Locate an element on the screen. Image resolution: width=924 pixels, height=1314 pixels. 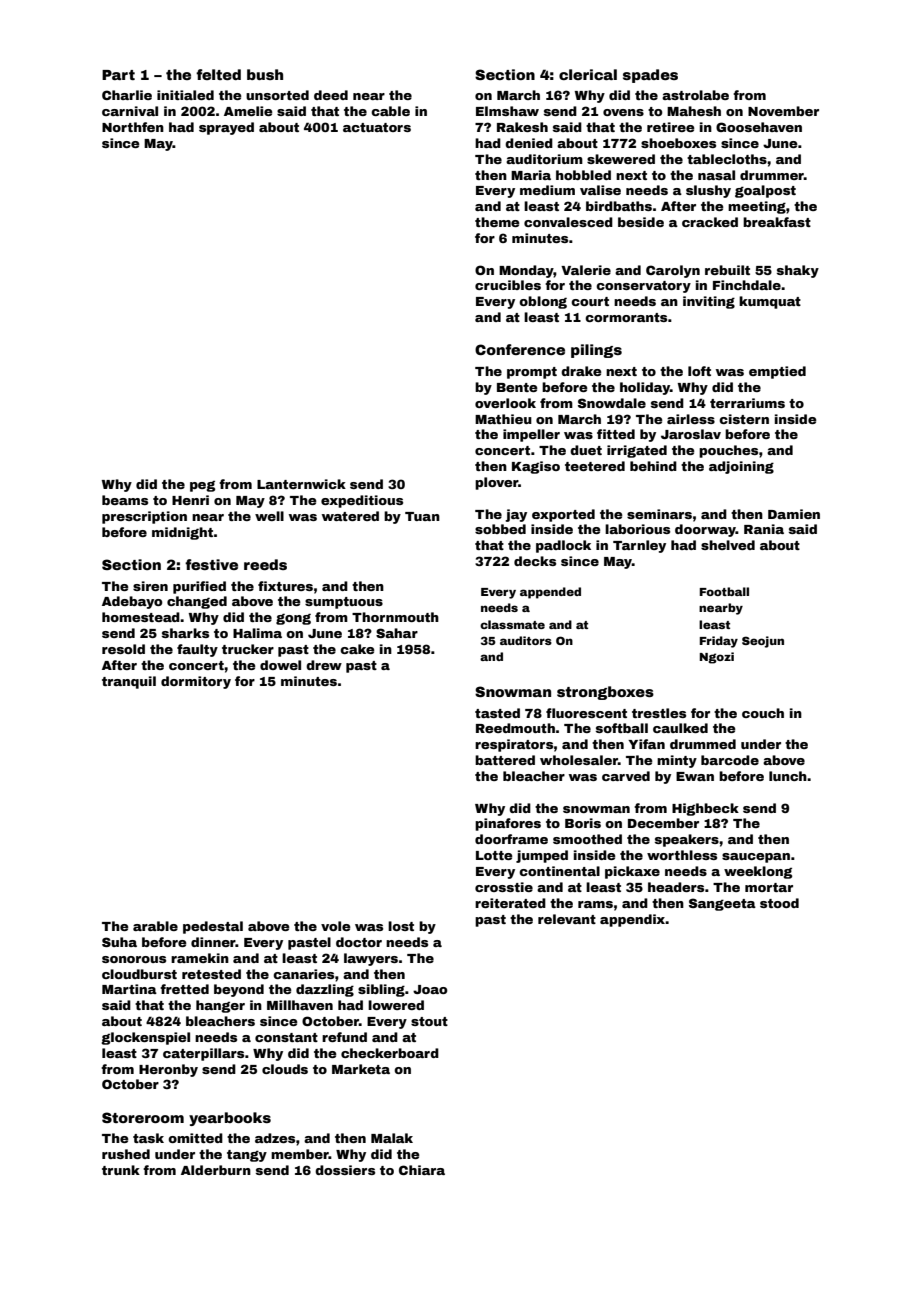
classmate is located at coordinates (512, 624).
